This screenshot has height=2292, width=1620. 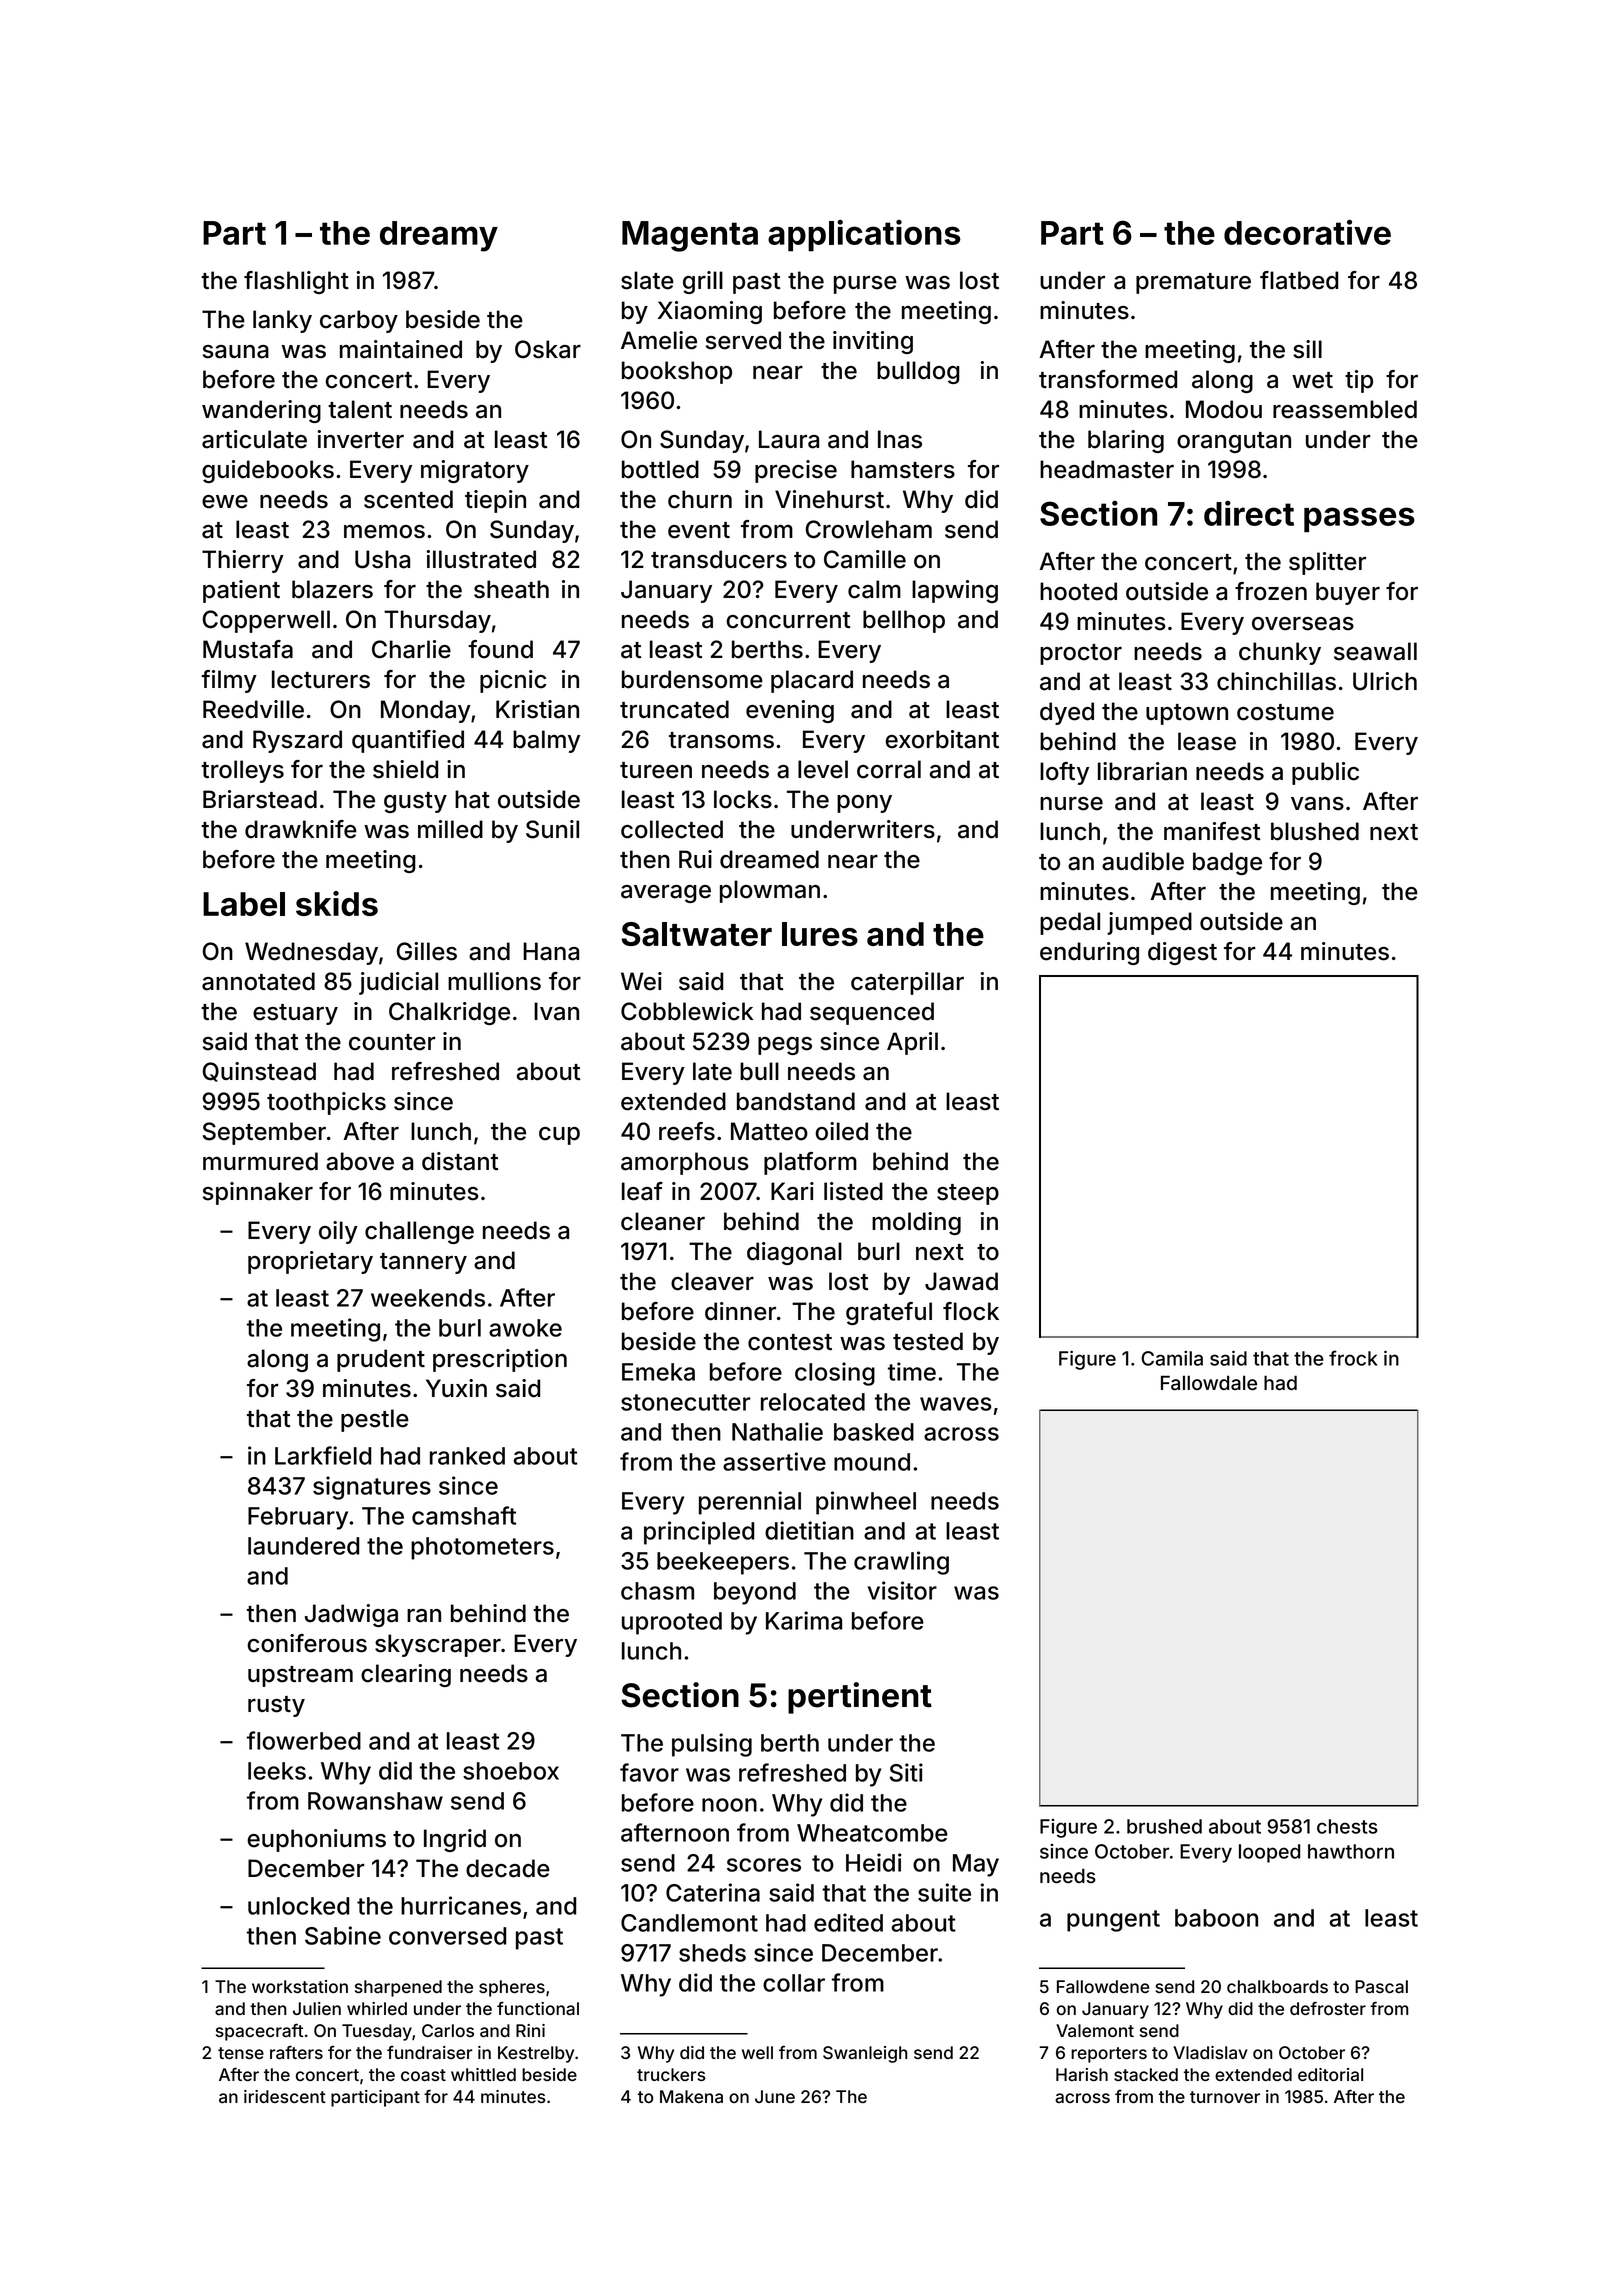 I want to click on Magenta, so click(x=690, y=236).
